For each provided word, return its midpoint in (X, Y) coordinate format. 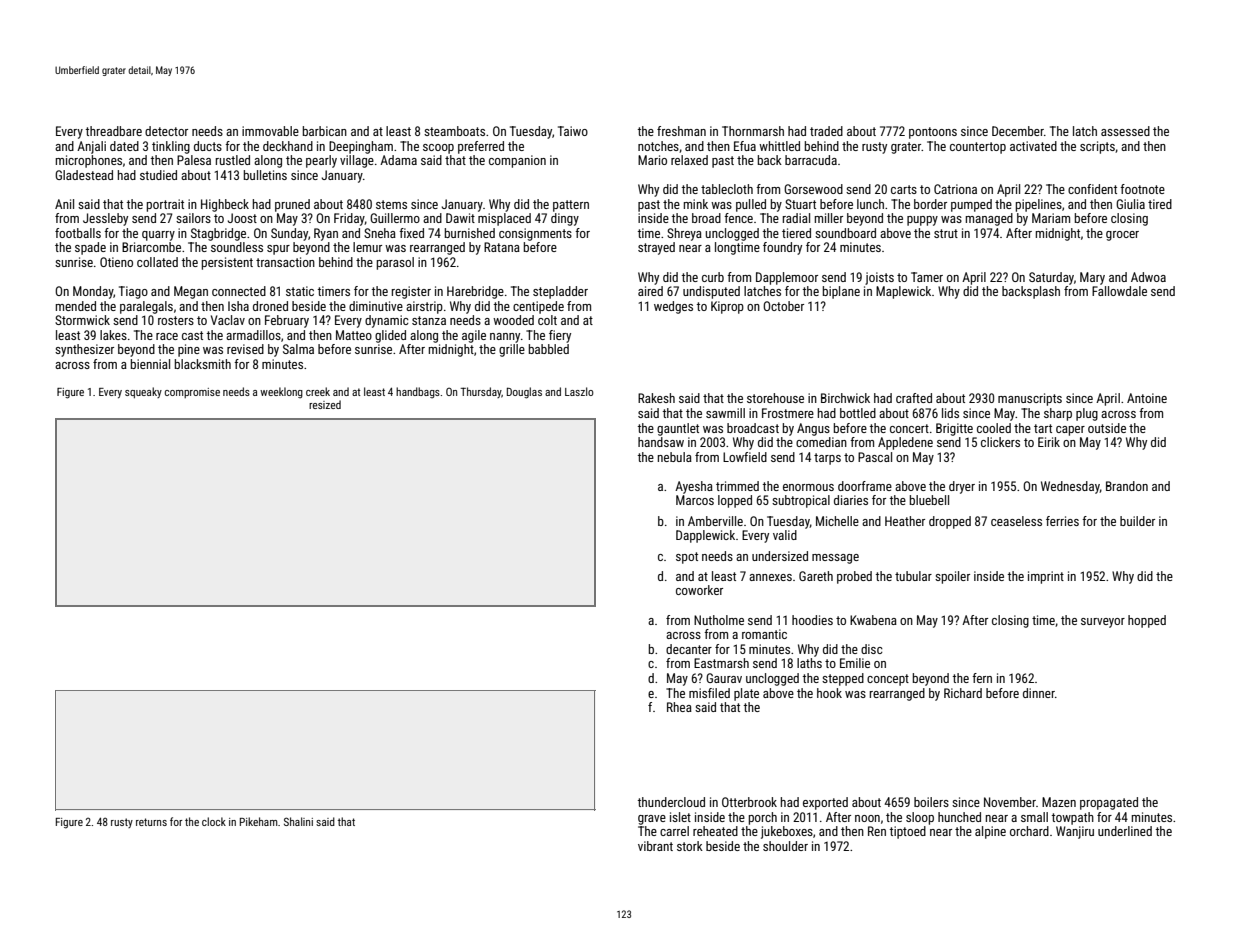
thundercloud (671, 802)
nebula (675, 457)
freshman (681, 131)
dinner (1039, 693)
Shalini (298, 821)
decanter (689, 649)
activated (1033, 146)
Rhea (679, 707)
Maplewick (903, 292)
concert (909, 428)
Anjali (91, 147)
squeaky (143, 393)
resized (325, 404)
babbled (549, 349)
